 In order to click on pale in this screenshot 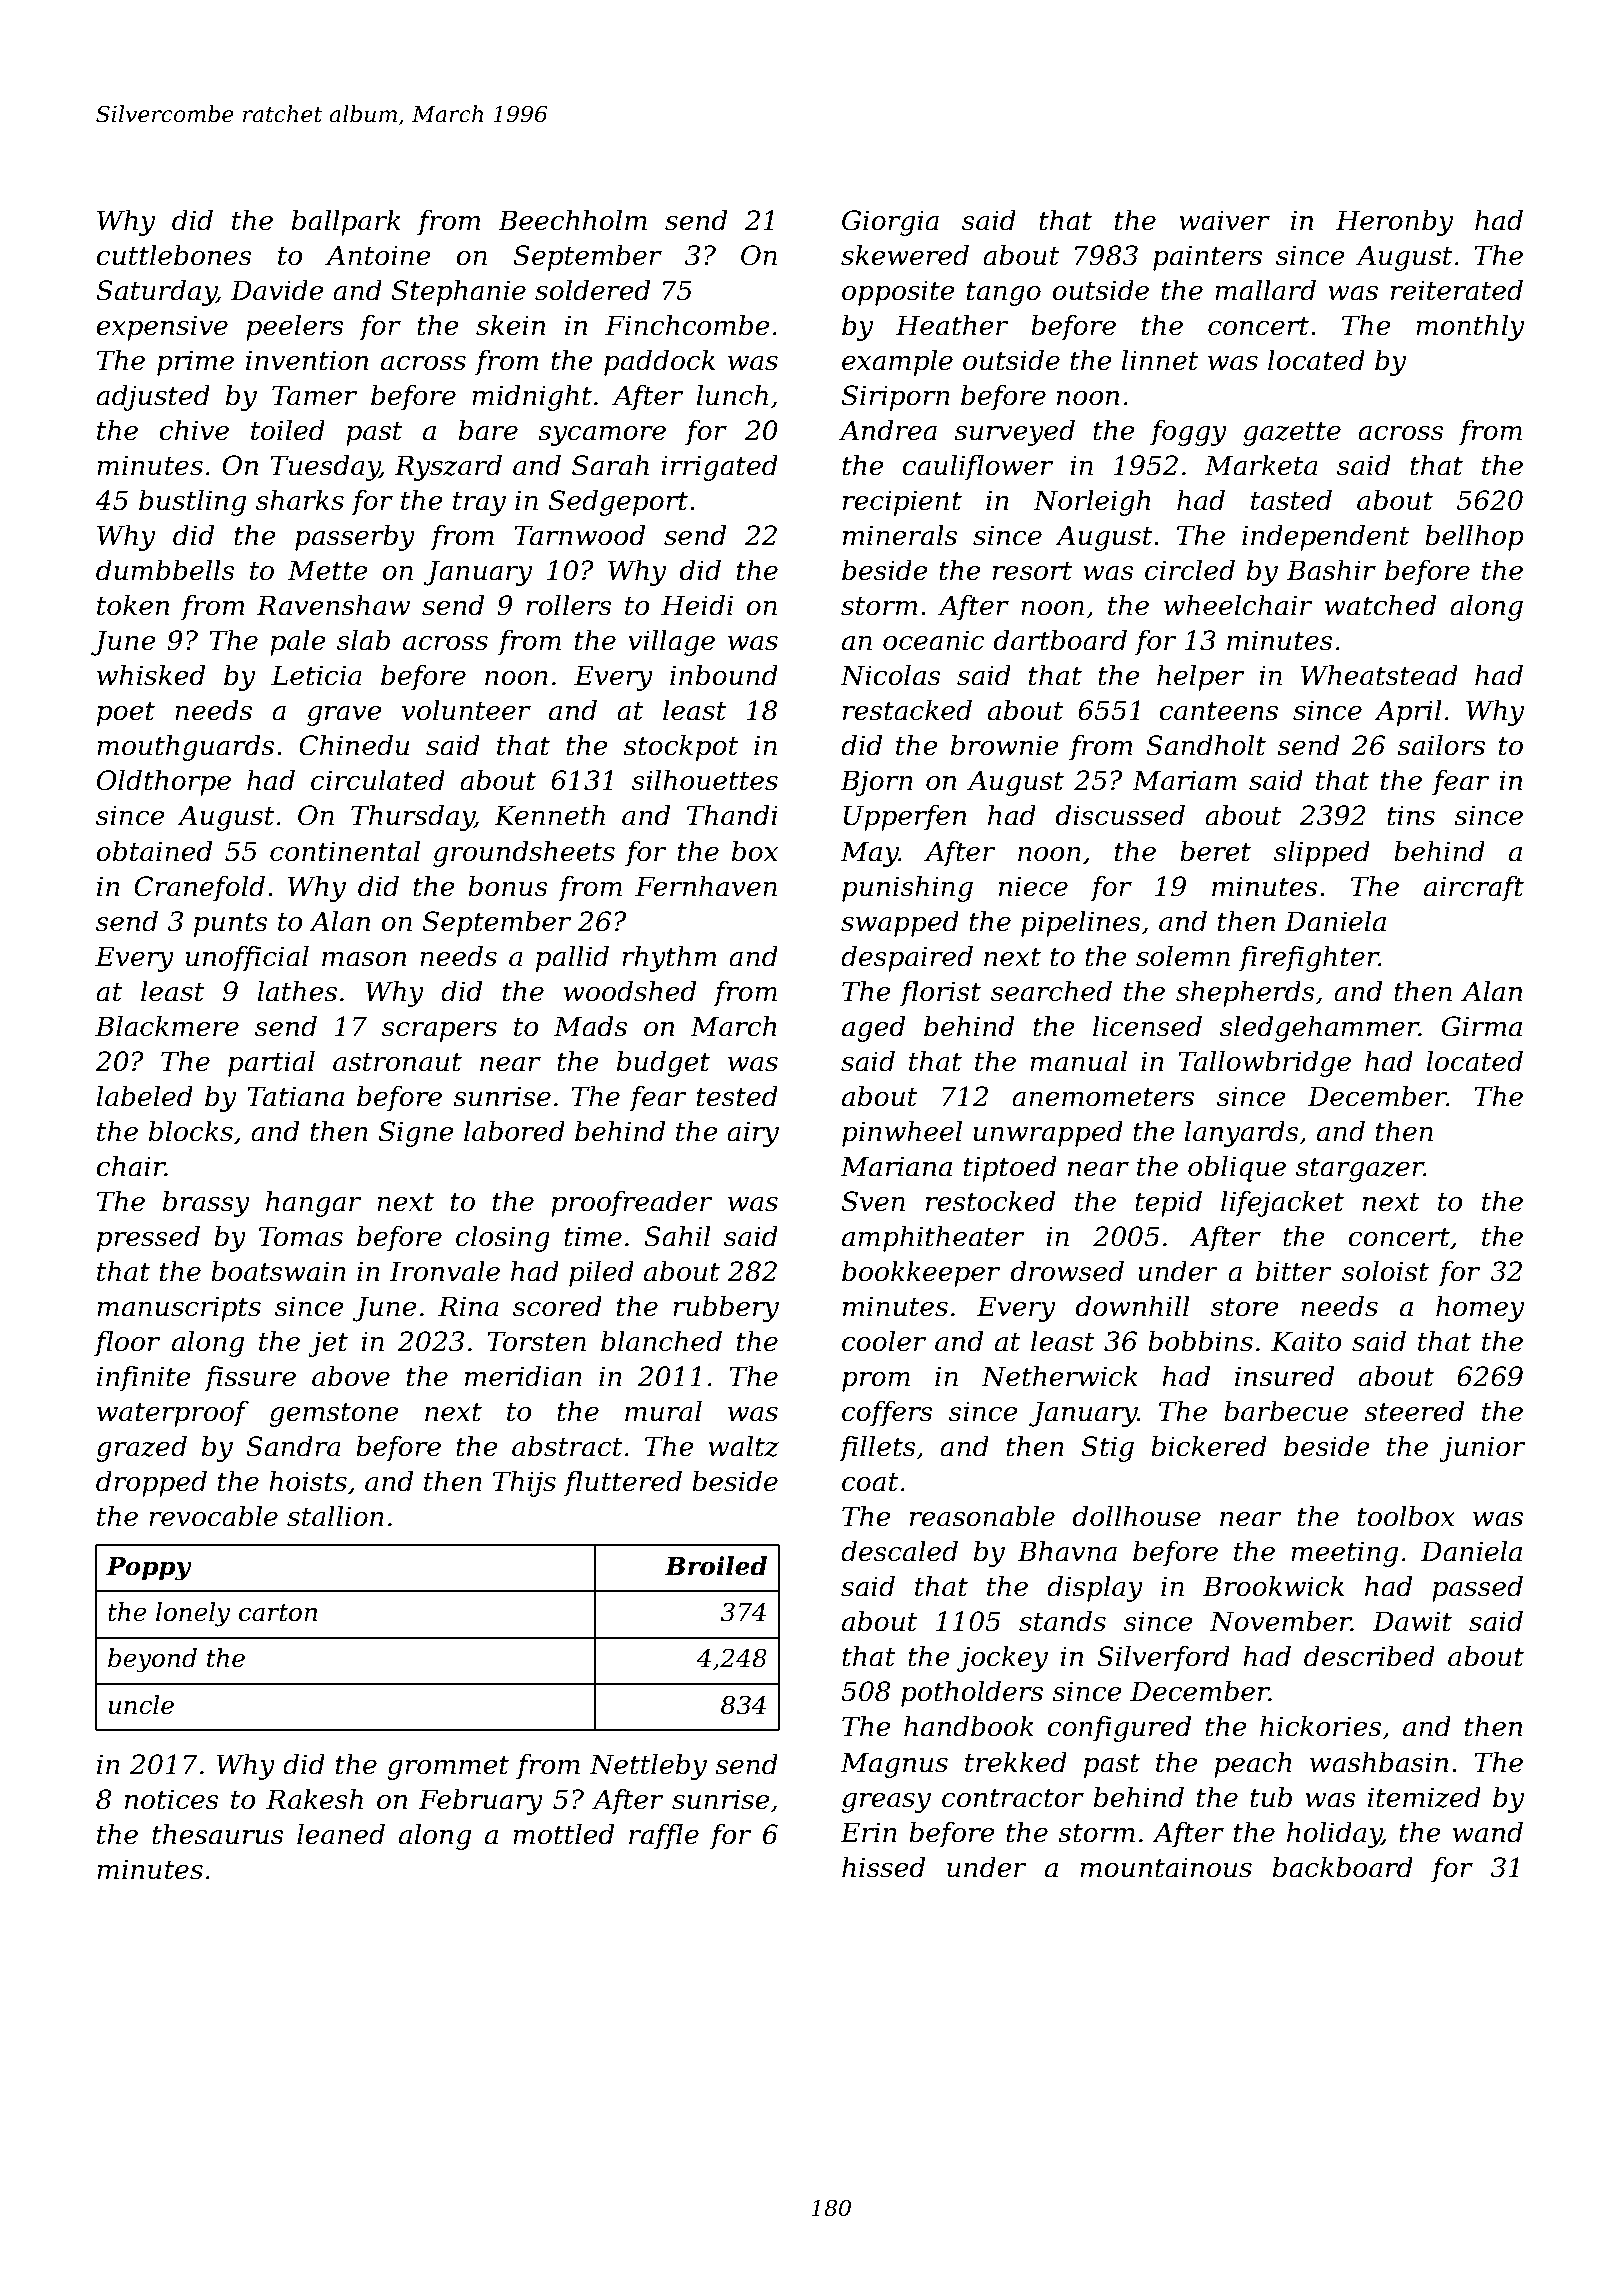, I will do `click(298, 643)`.
